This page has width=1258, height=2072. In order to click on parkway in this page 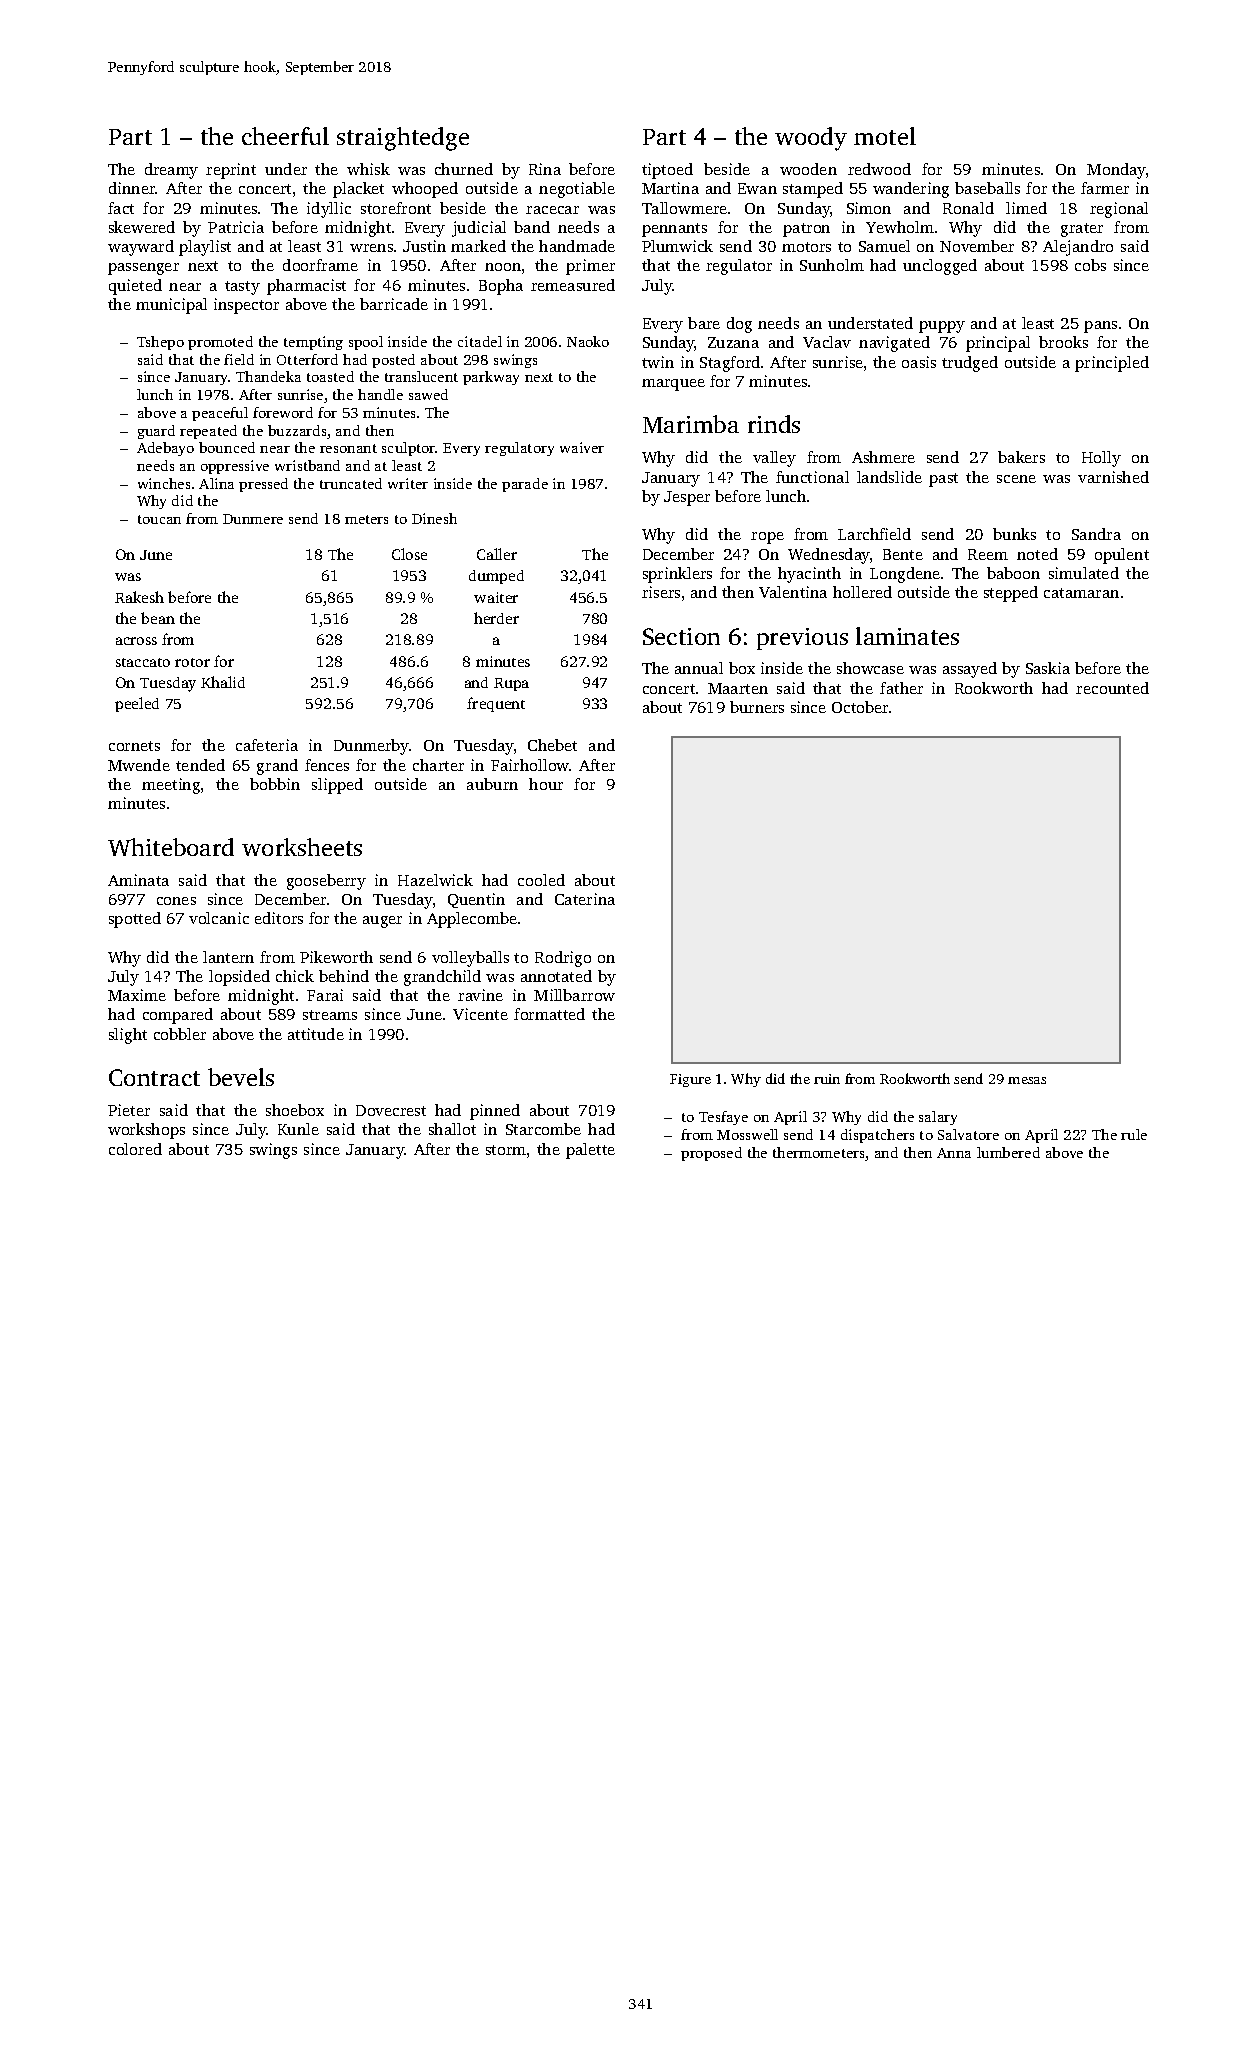, I will do `click(491, 378)`.
